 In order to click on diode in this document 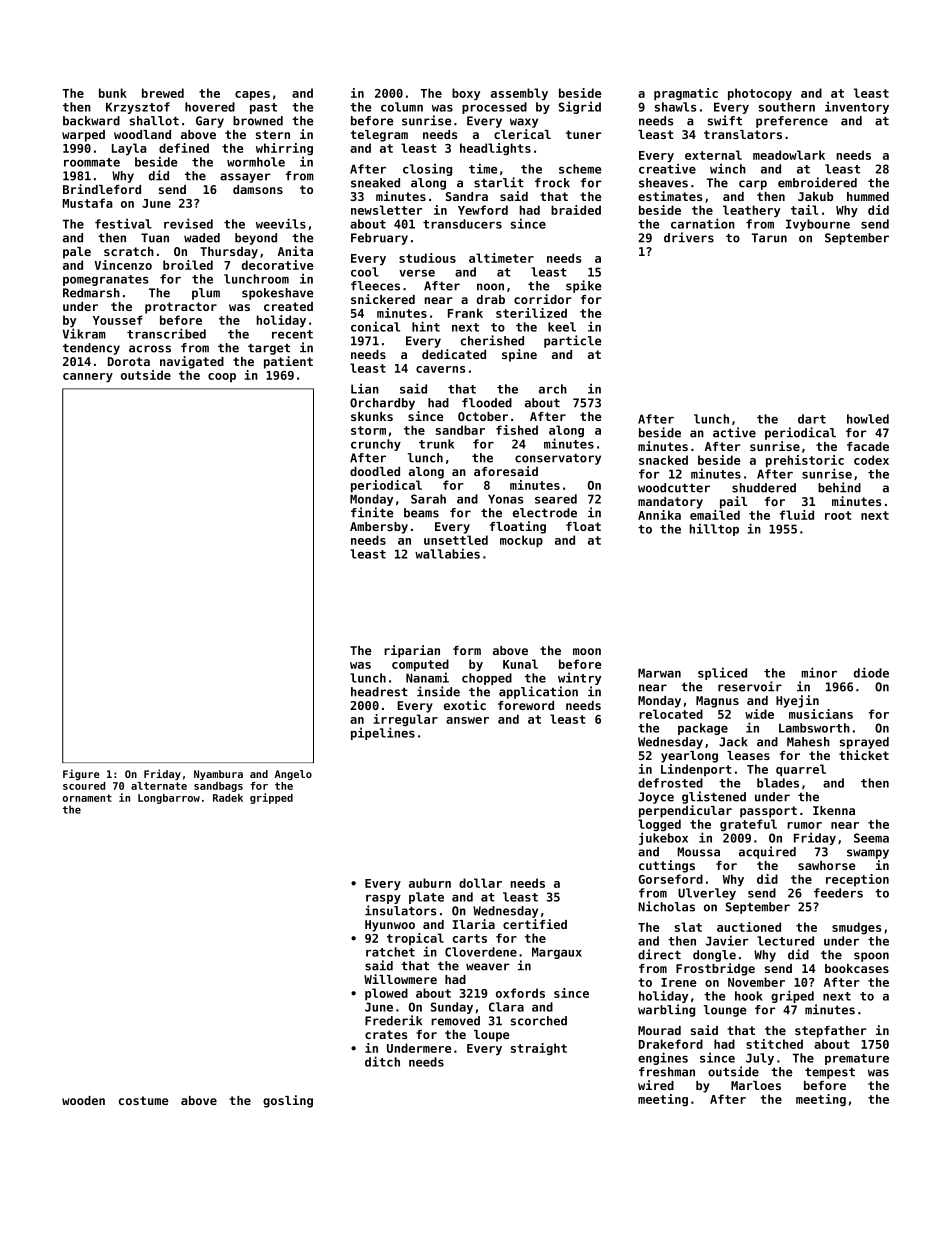, I will do `click(871, 672)`.
